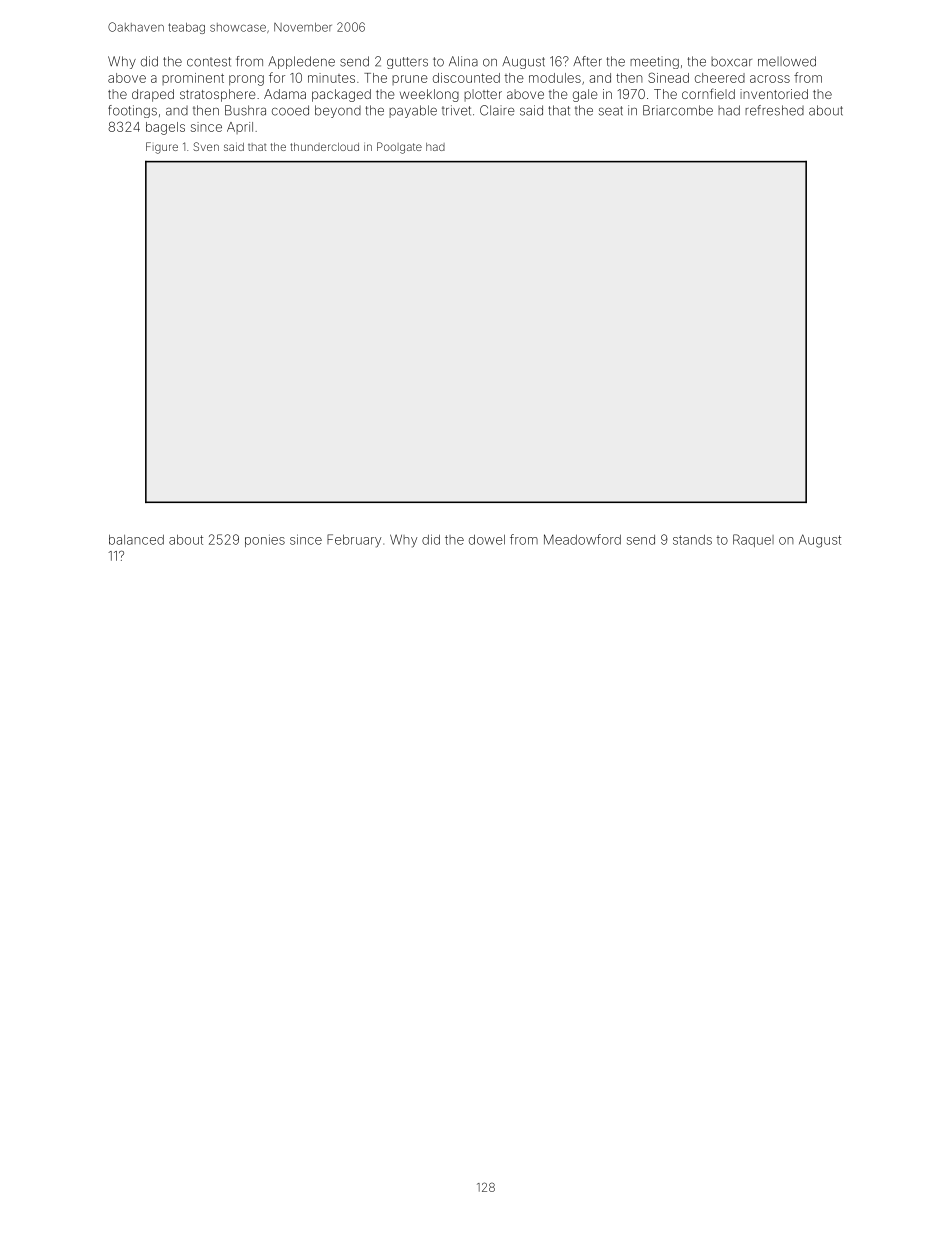  Describe the element at coordinates (774, 110) in the screenshot. I see `refreshed` at that location.
